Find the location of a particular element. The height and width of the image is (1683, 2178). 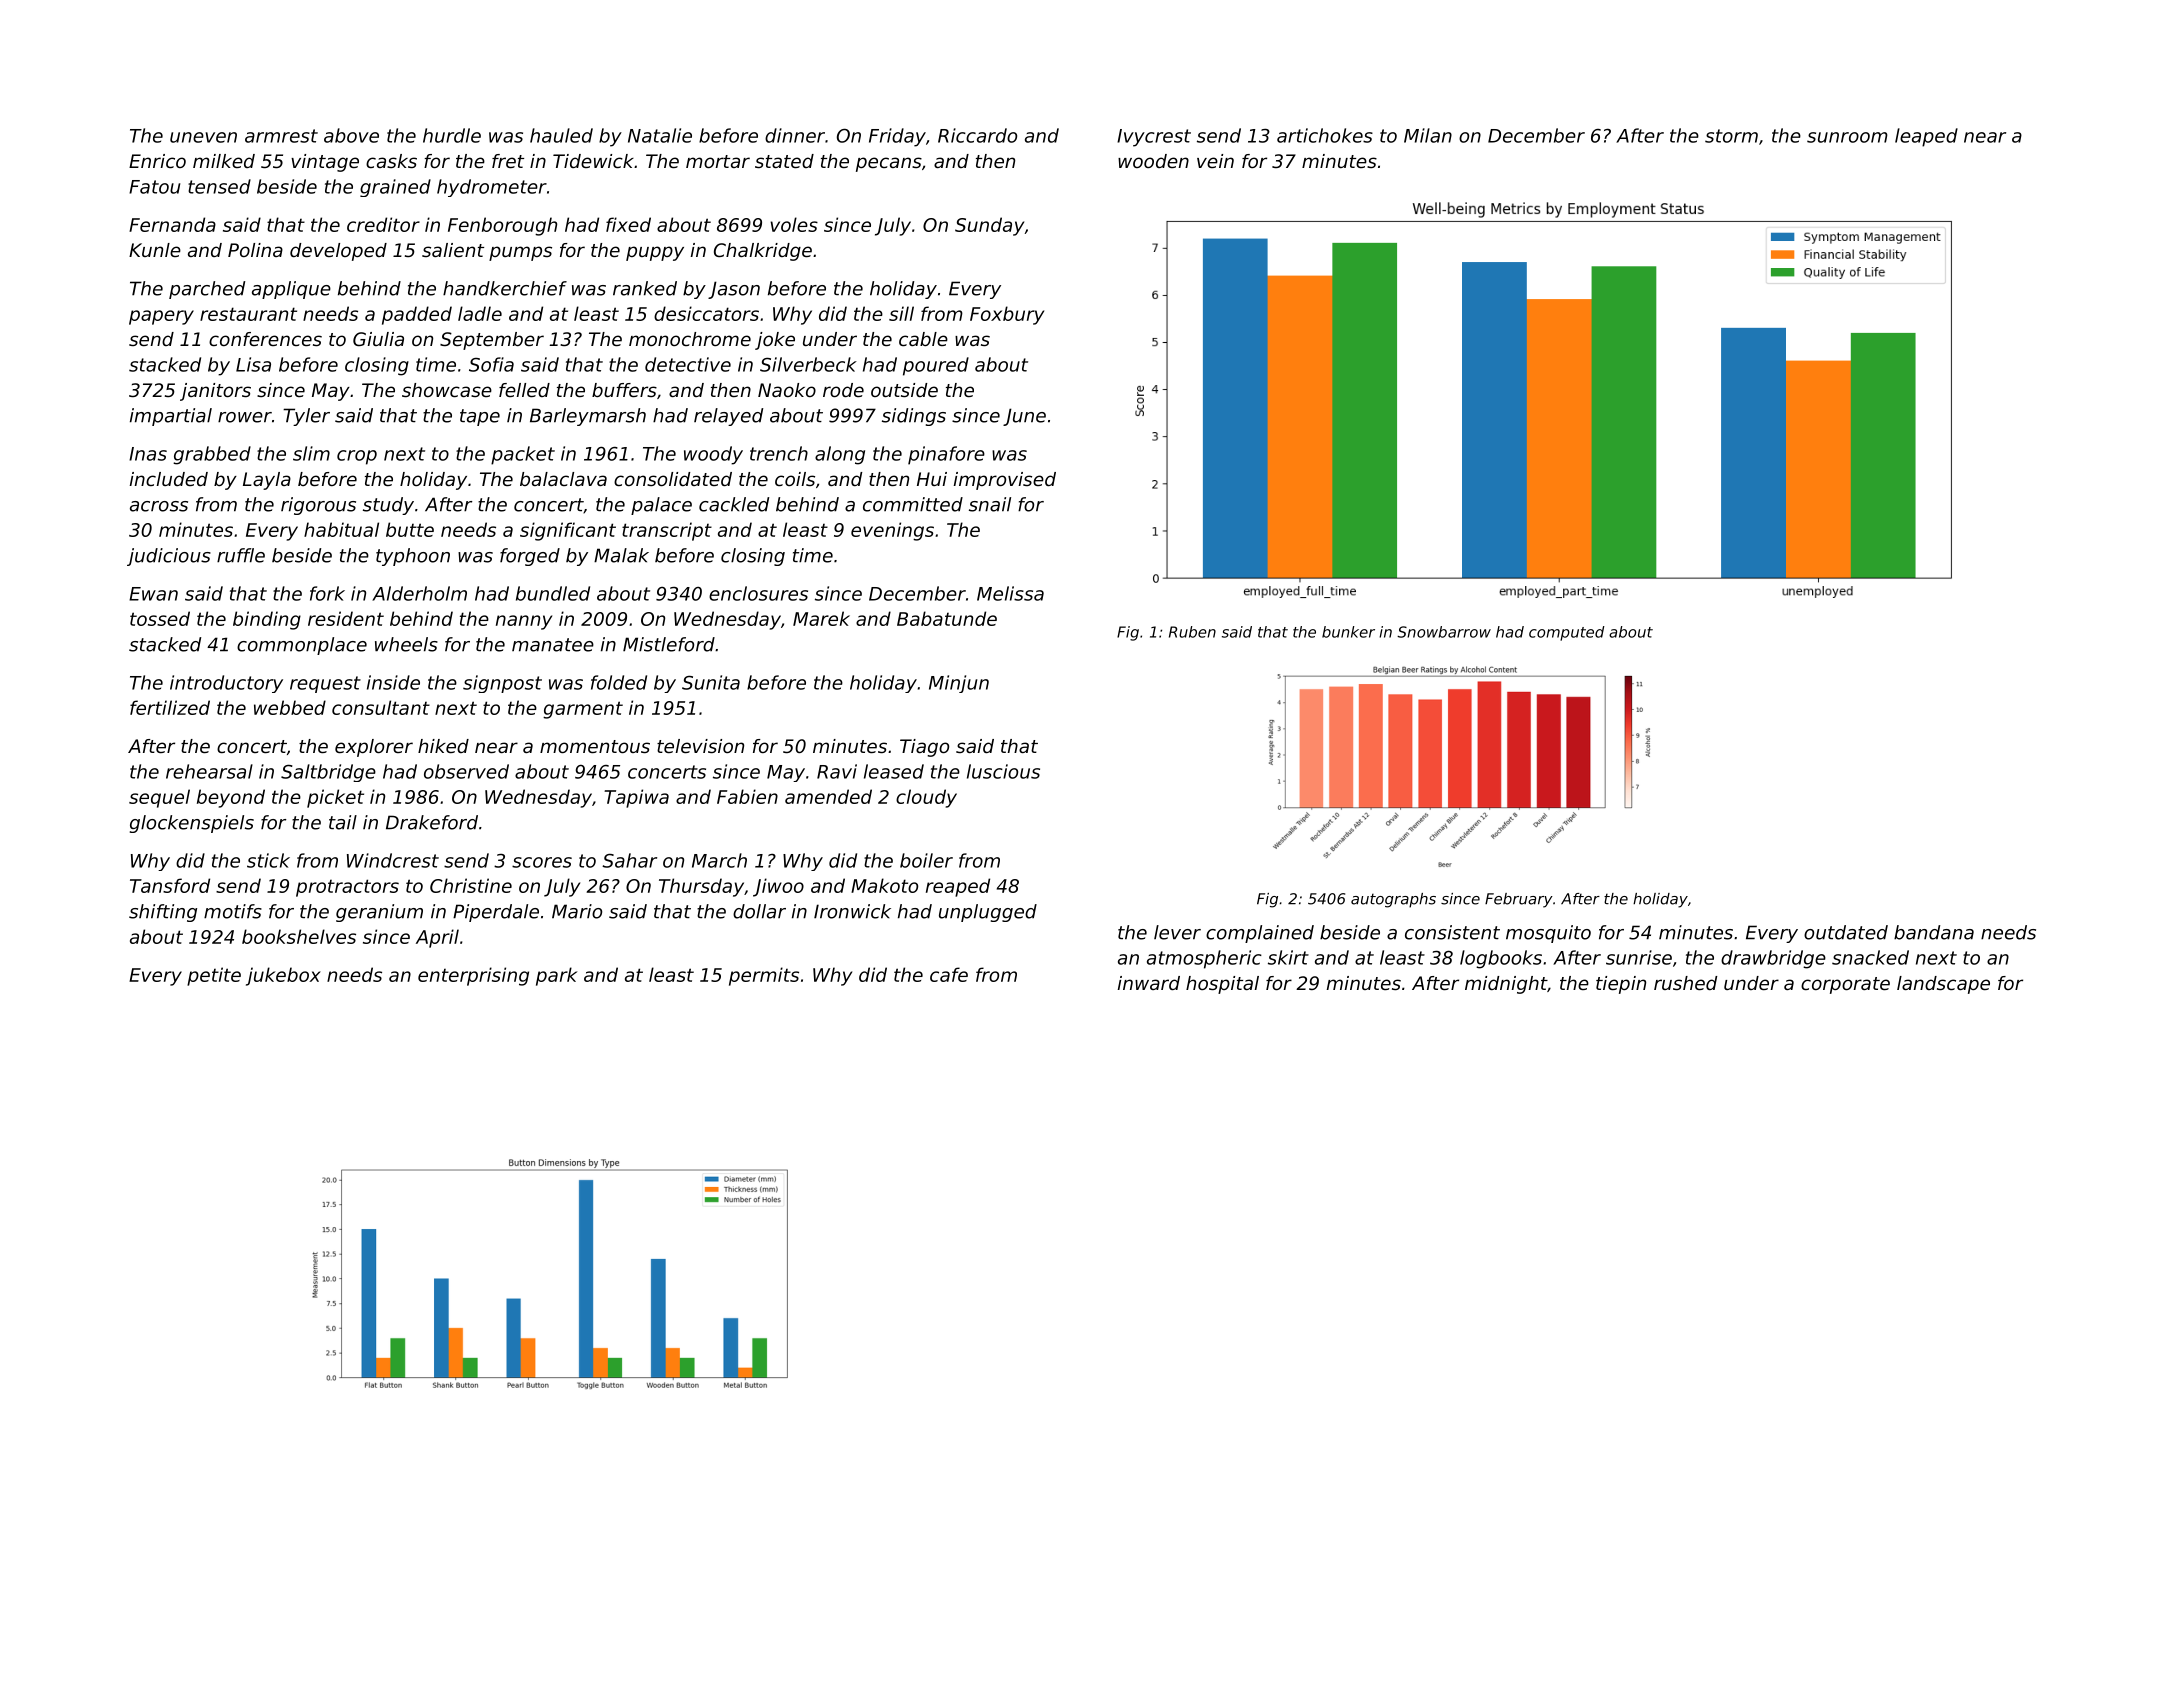

sill is located at coordinates (901, 313).
